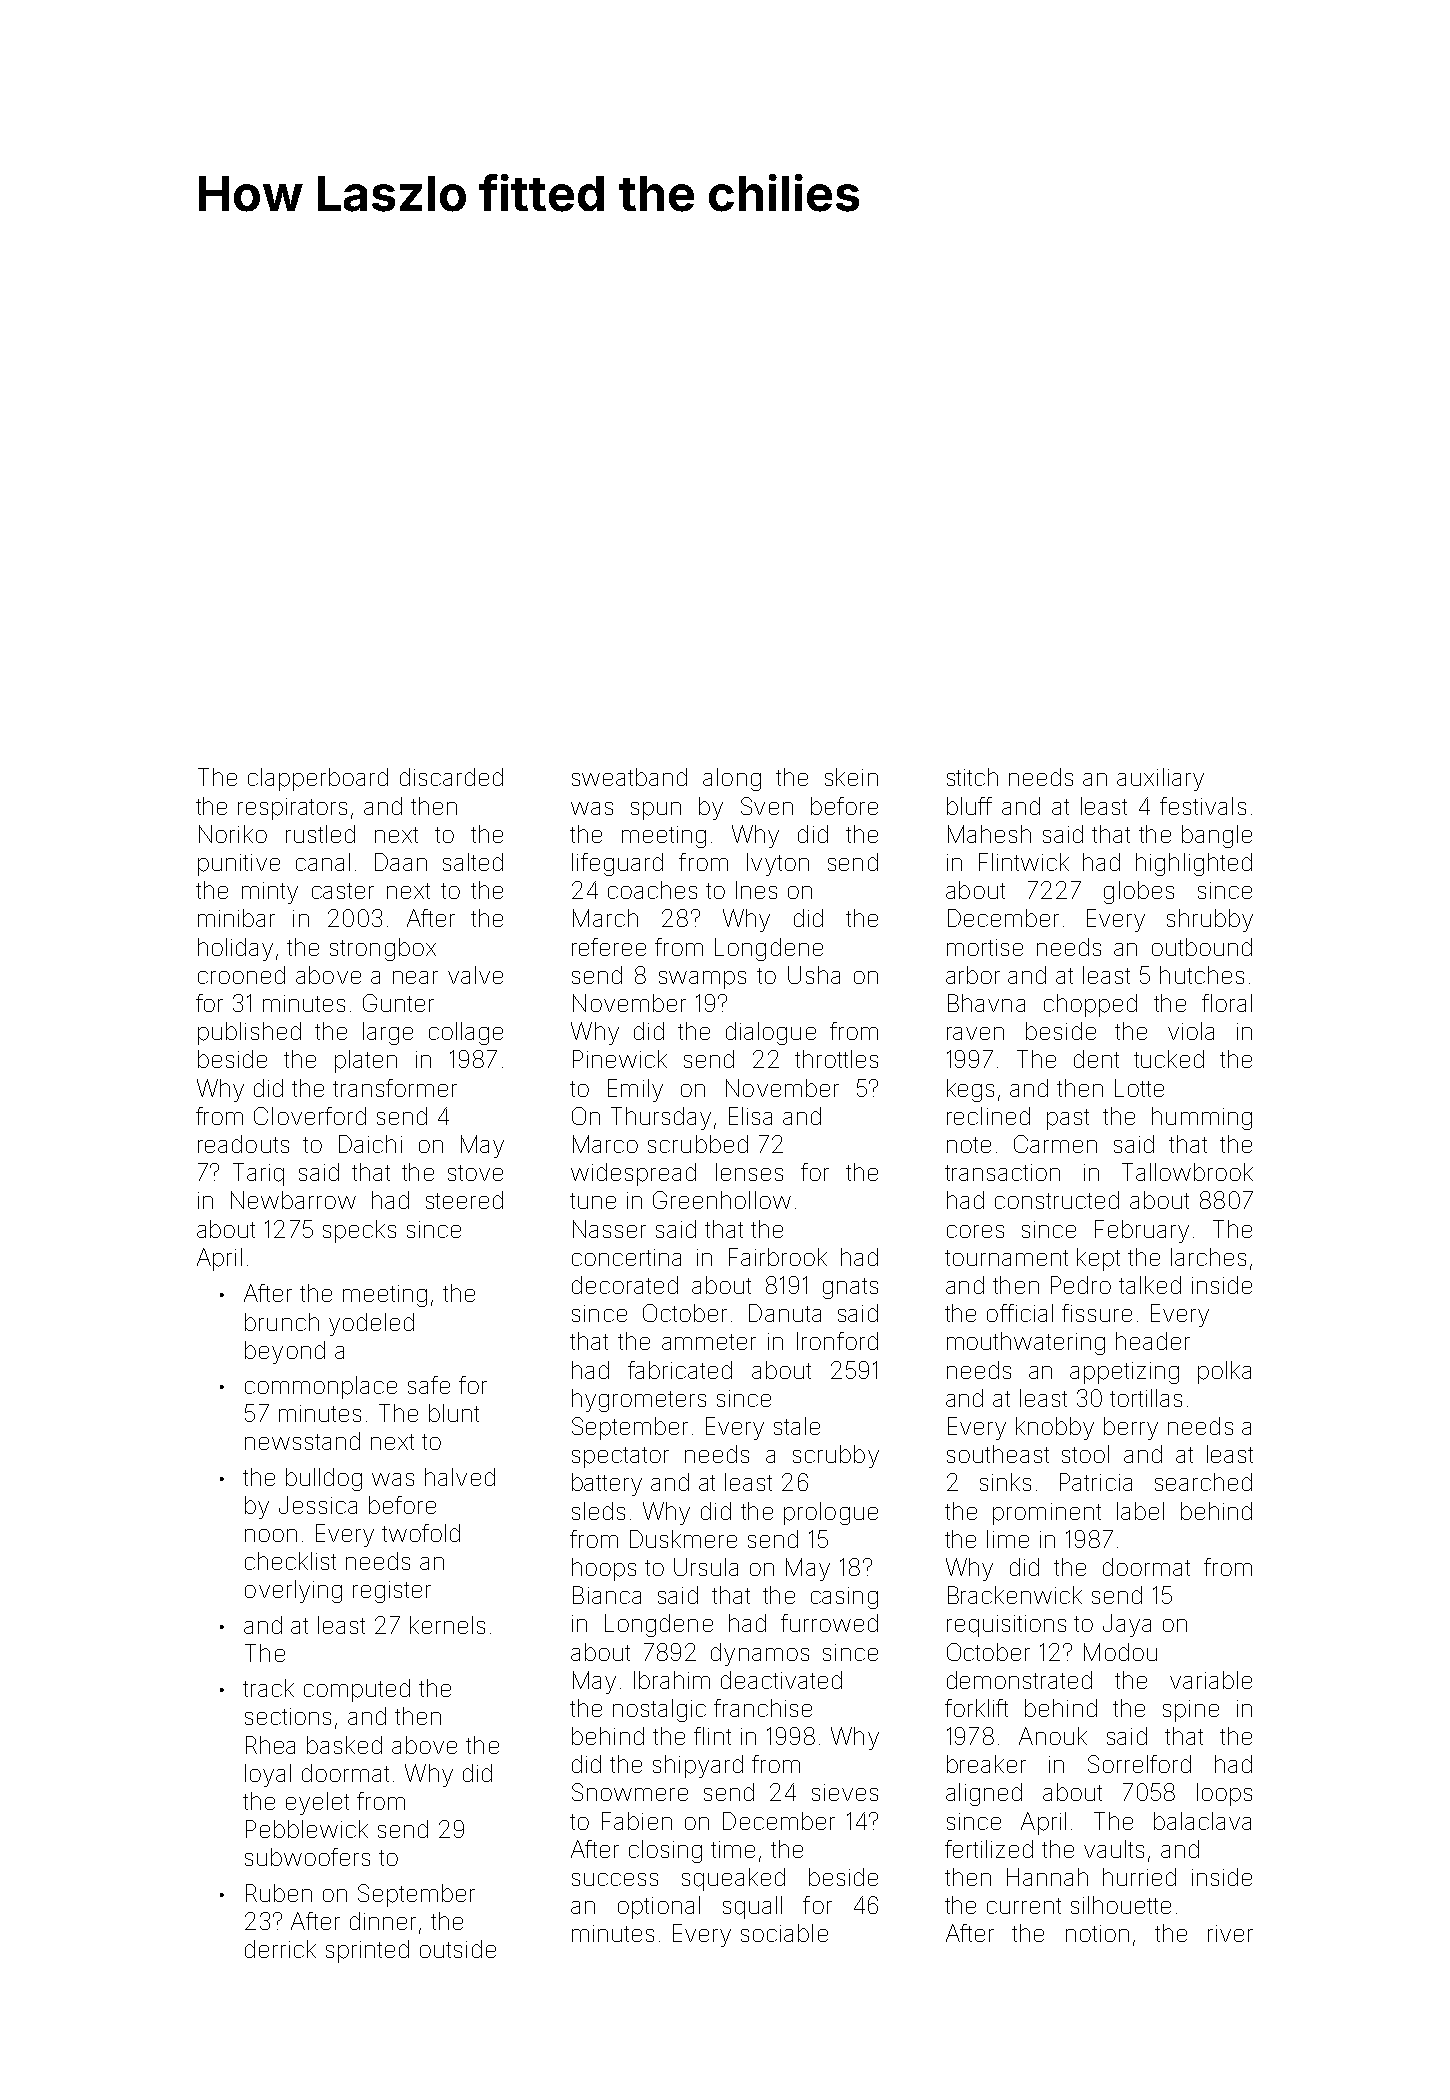 This screenshot has width=1450, height=2100. What do you see at coordinates (784, 1933) in the screenshot?
I see `sociable` at bounding box center [784, 1933].
